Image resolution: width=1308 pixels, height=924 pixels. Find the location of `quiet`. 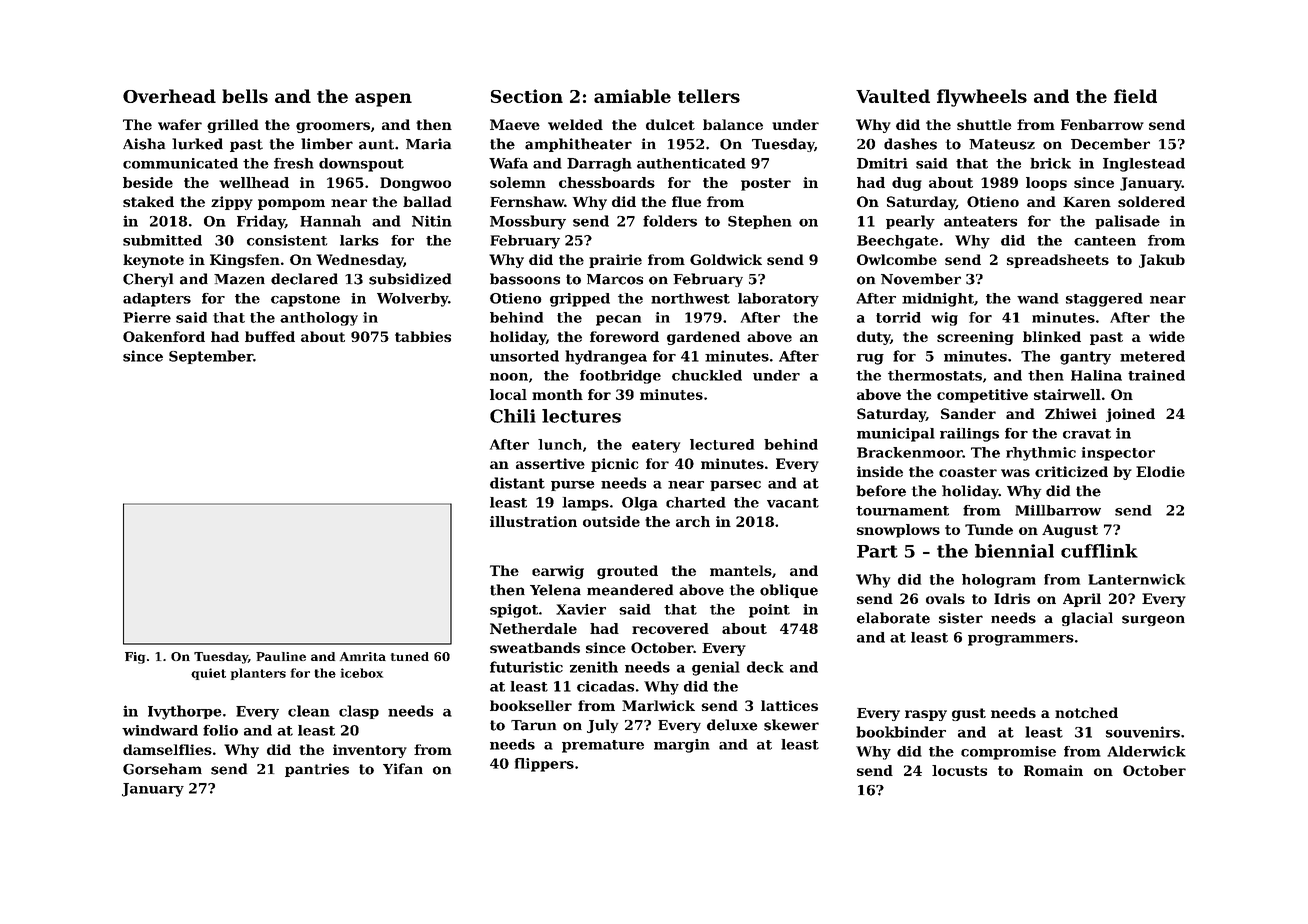

quiet is located at coordinates (208, 674).
